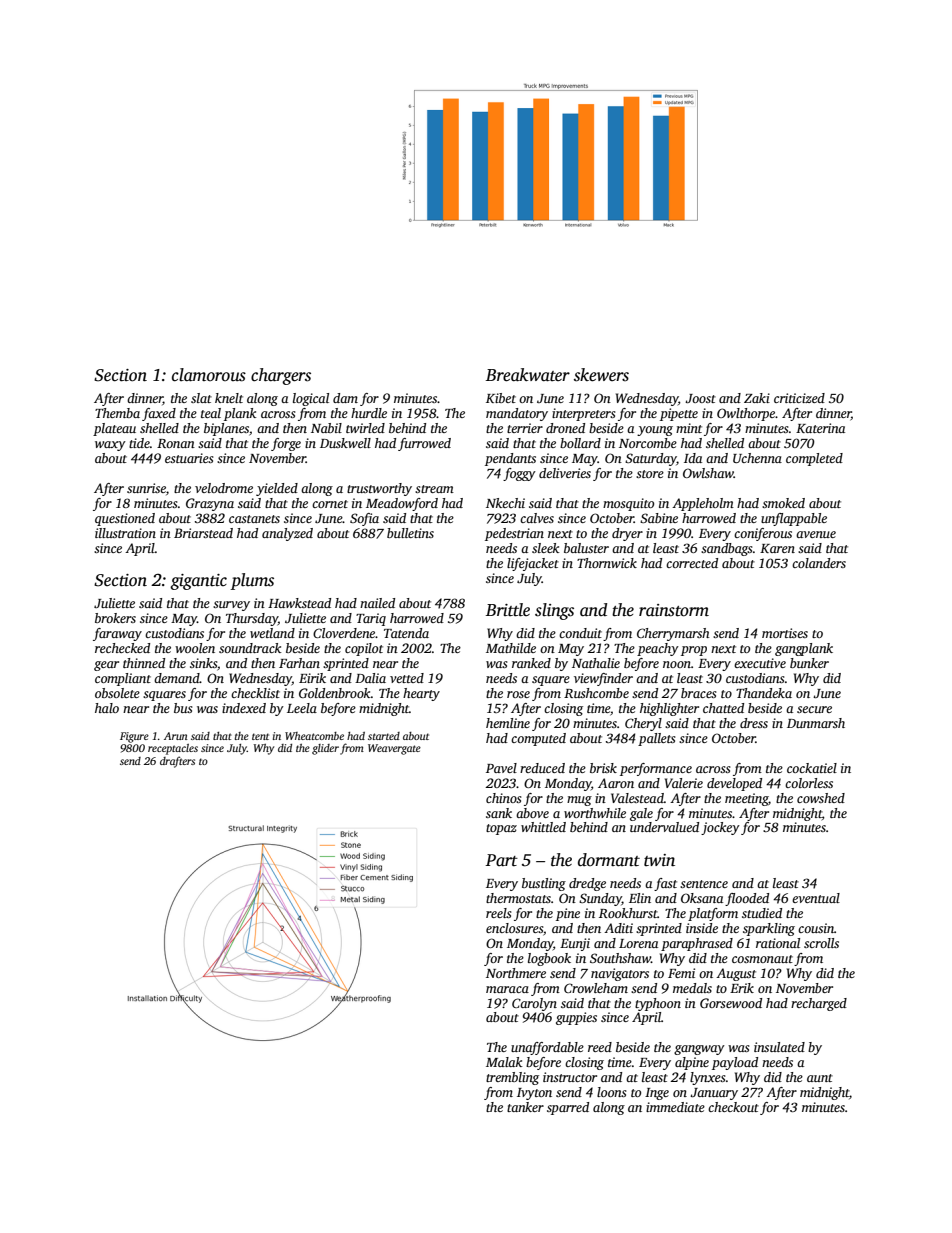 The height and width of the page is (1233, 952). Describe the element at coordinates (507, 989) in the page. I see `maraca` at that location.
